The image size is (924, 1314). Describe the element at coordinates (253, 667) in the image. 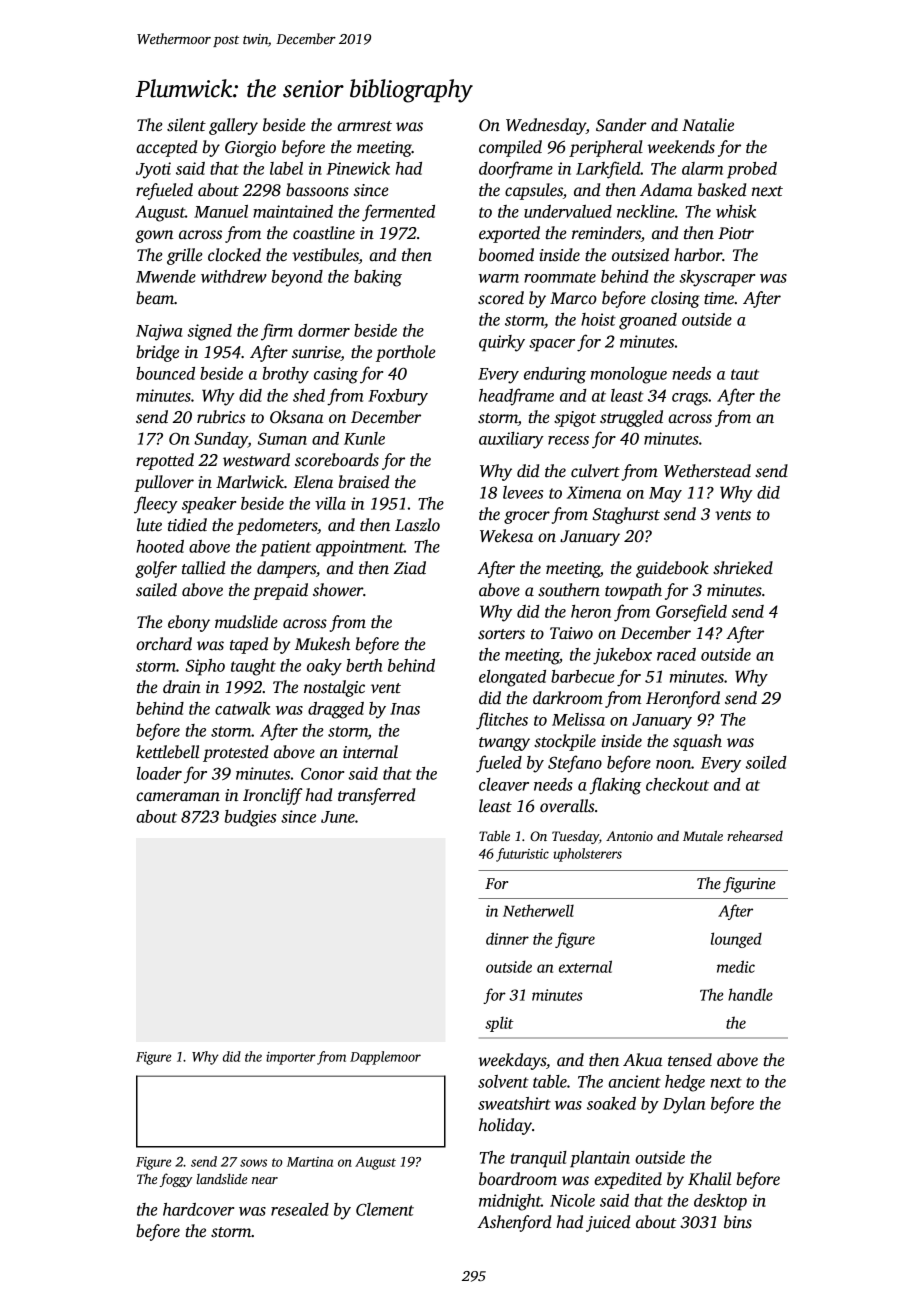

I see `taught` at that location.
